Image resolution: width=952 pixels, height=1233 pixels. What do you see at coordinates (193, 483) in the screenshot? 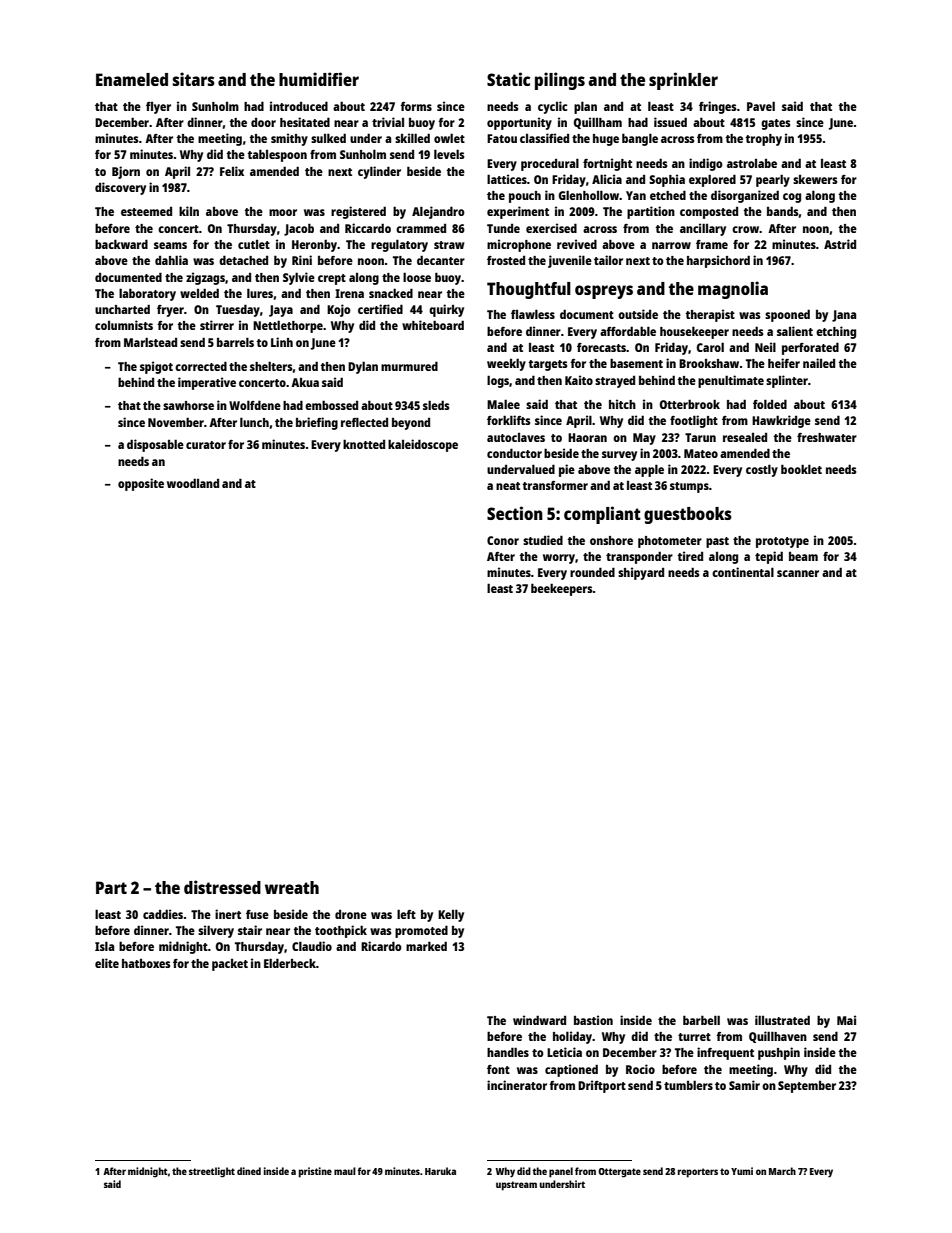
I see `woodland` at bounding box center [193, 483].
